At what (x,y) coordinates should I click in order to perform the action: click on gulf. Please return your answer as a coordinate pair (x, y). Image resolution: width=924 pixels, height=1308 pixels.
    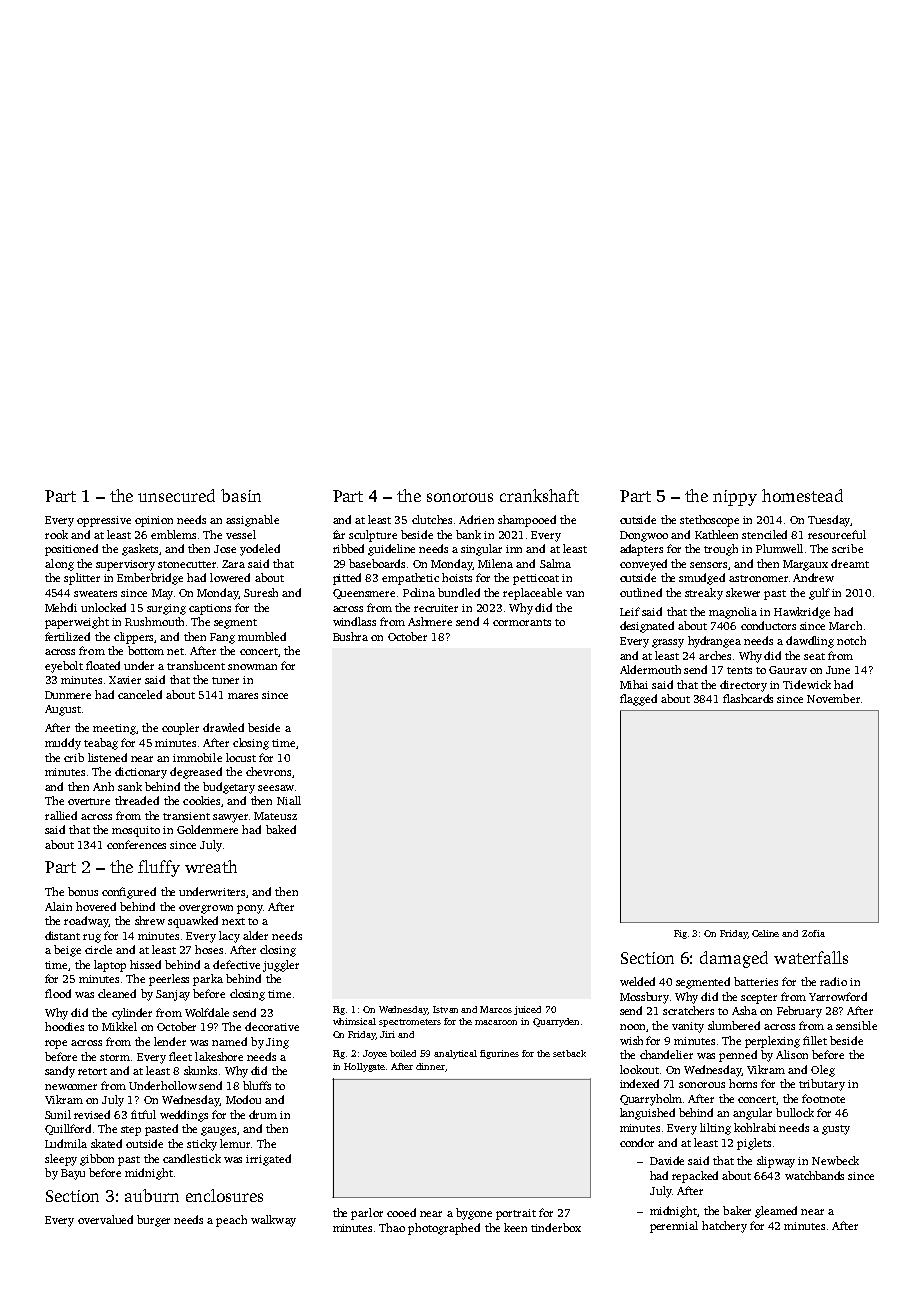
    Looking at the image, I should click on (819, 594).
